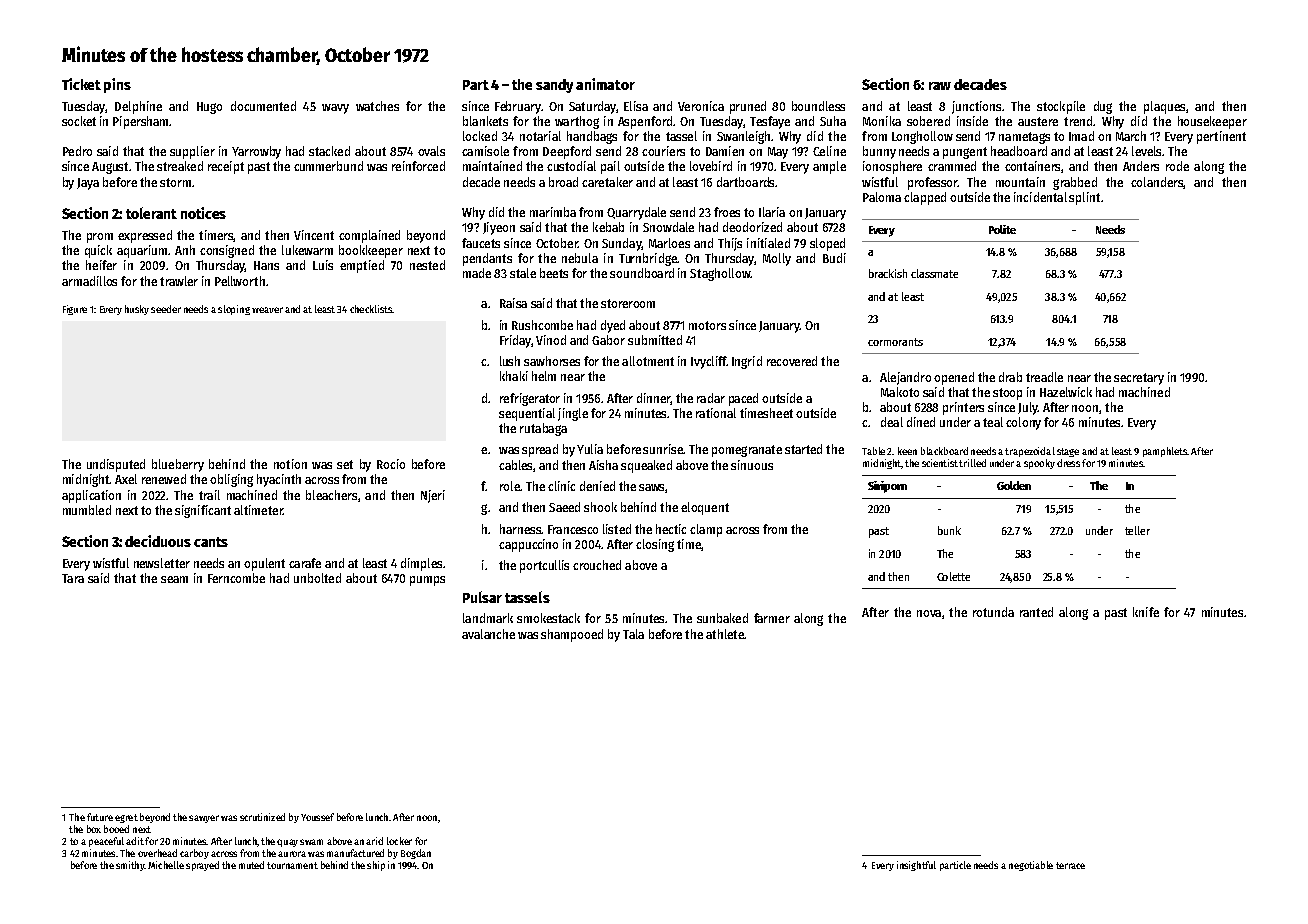 This page has height=924, width=1308. I want to click on animator, so click(605, 84).
